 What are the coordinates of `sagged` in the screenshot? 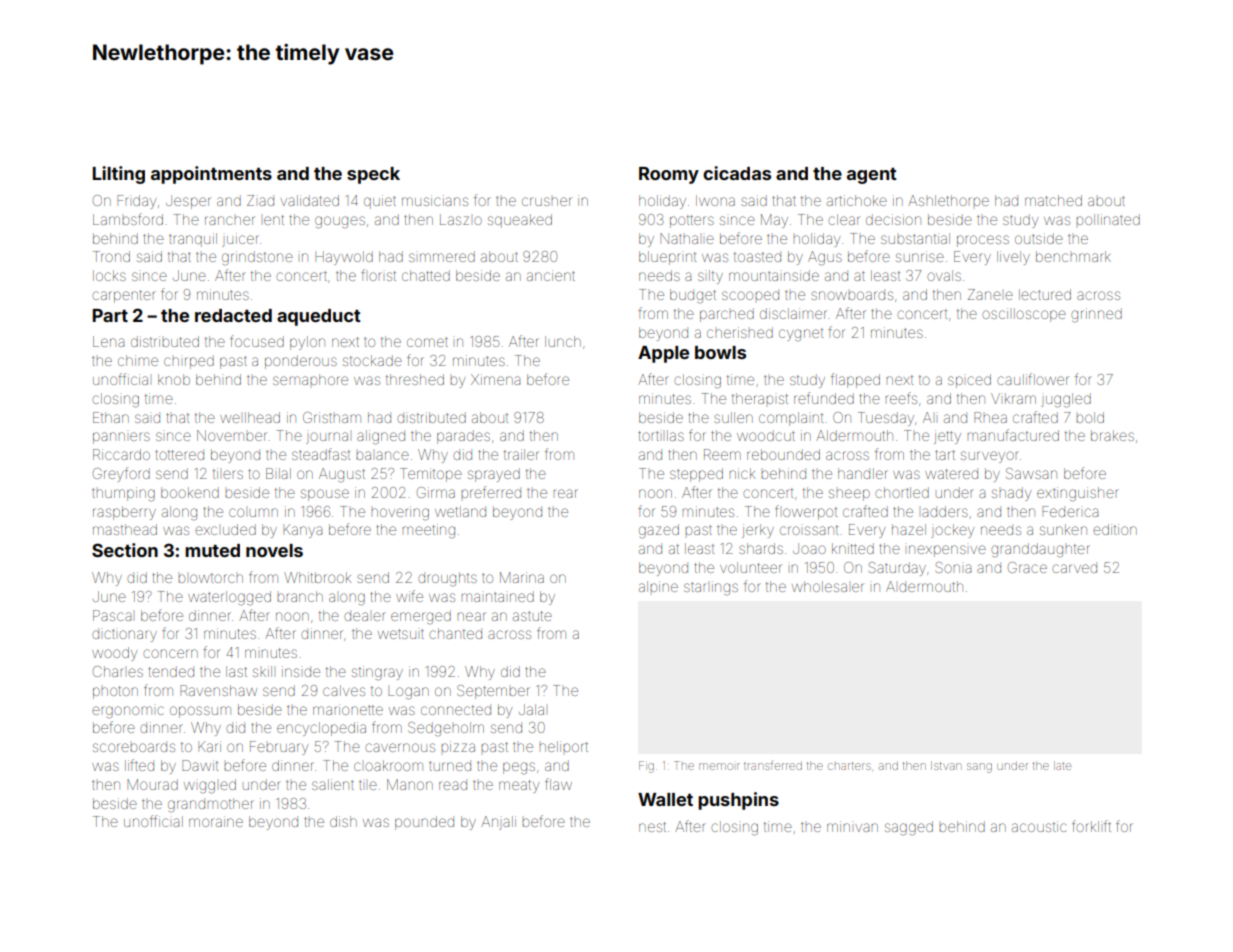 It's located at (909, 828).
